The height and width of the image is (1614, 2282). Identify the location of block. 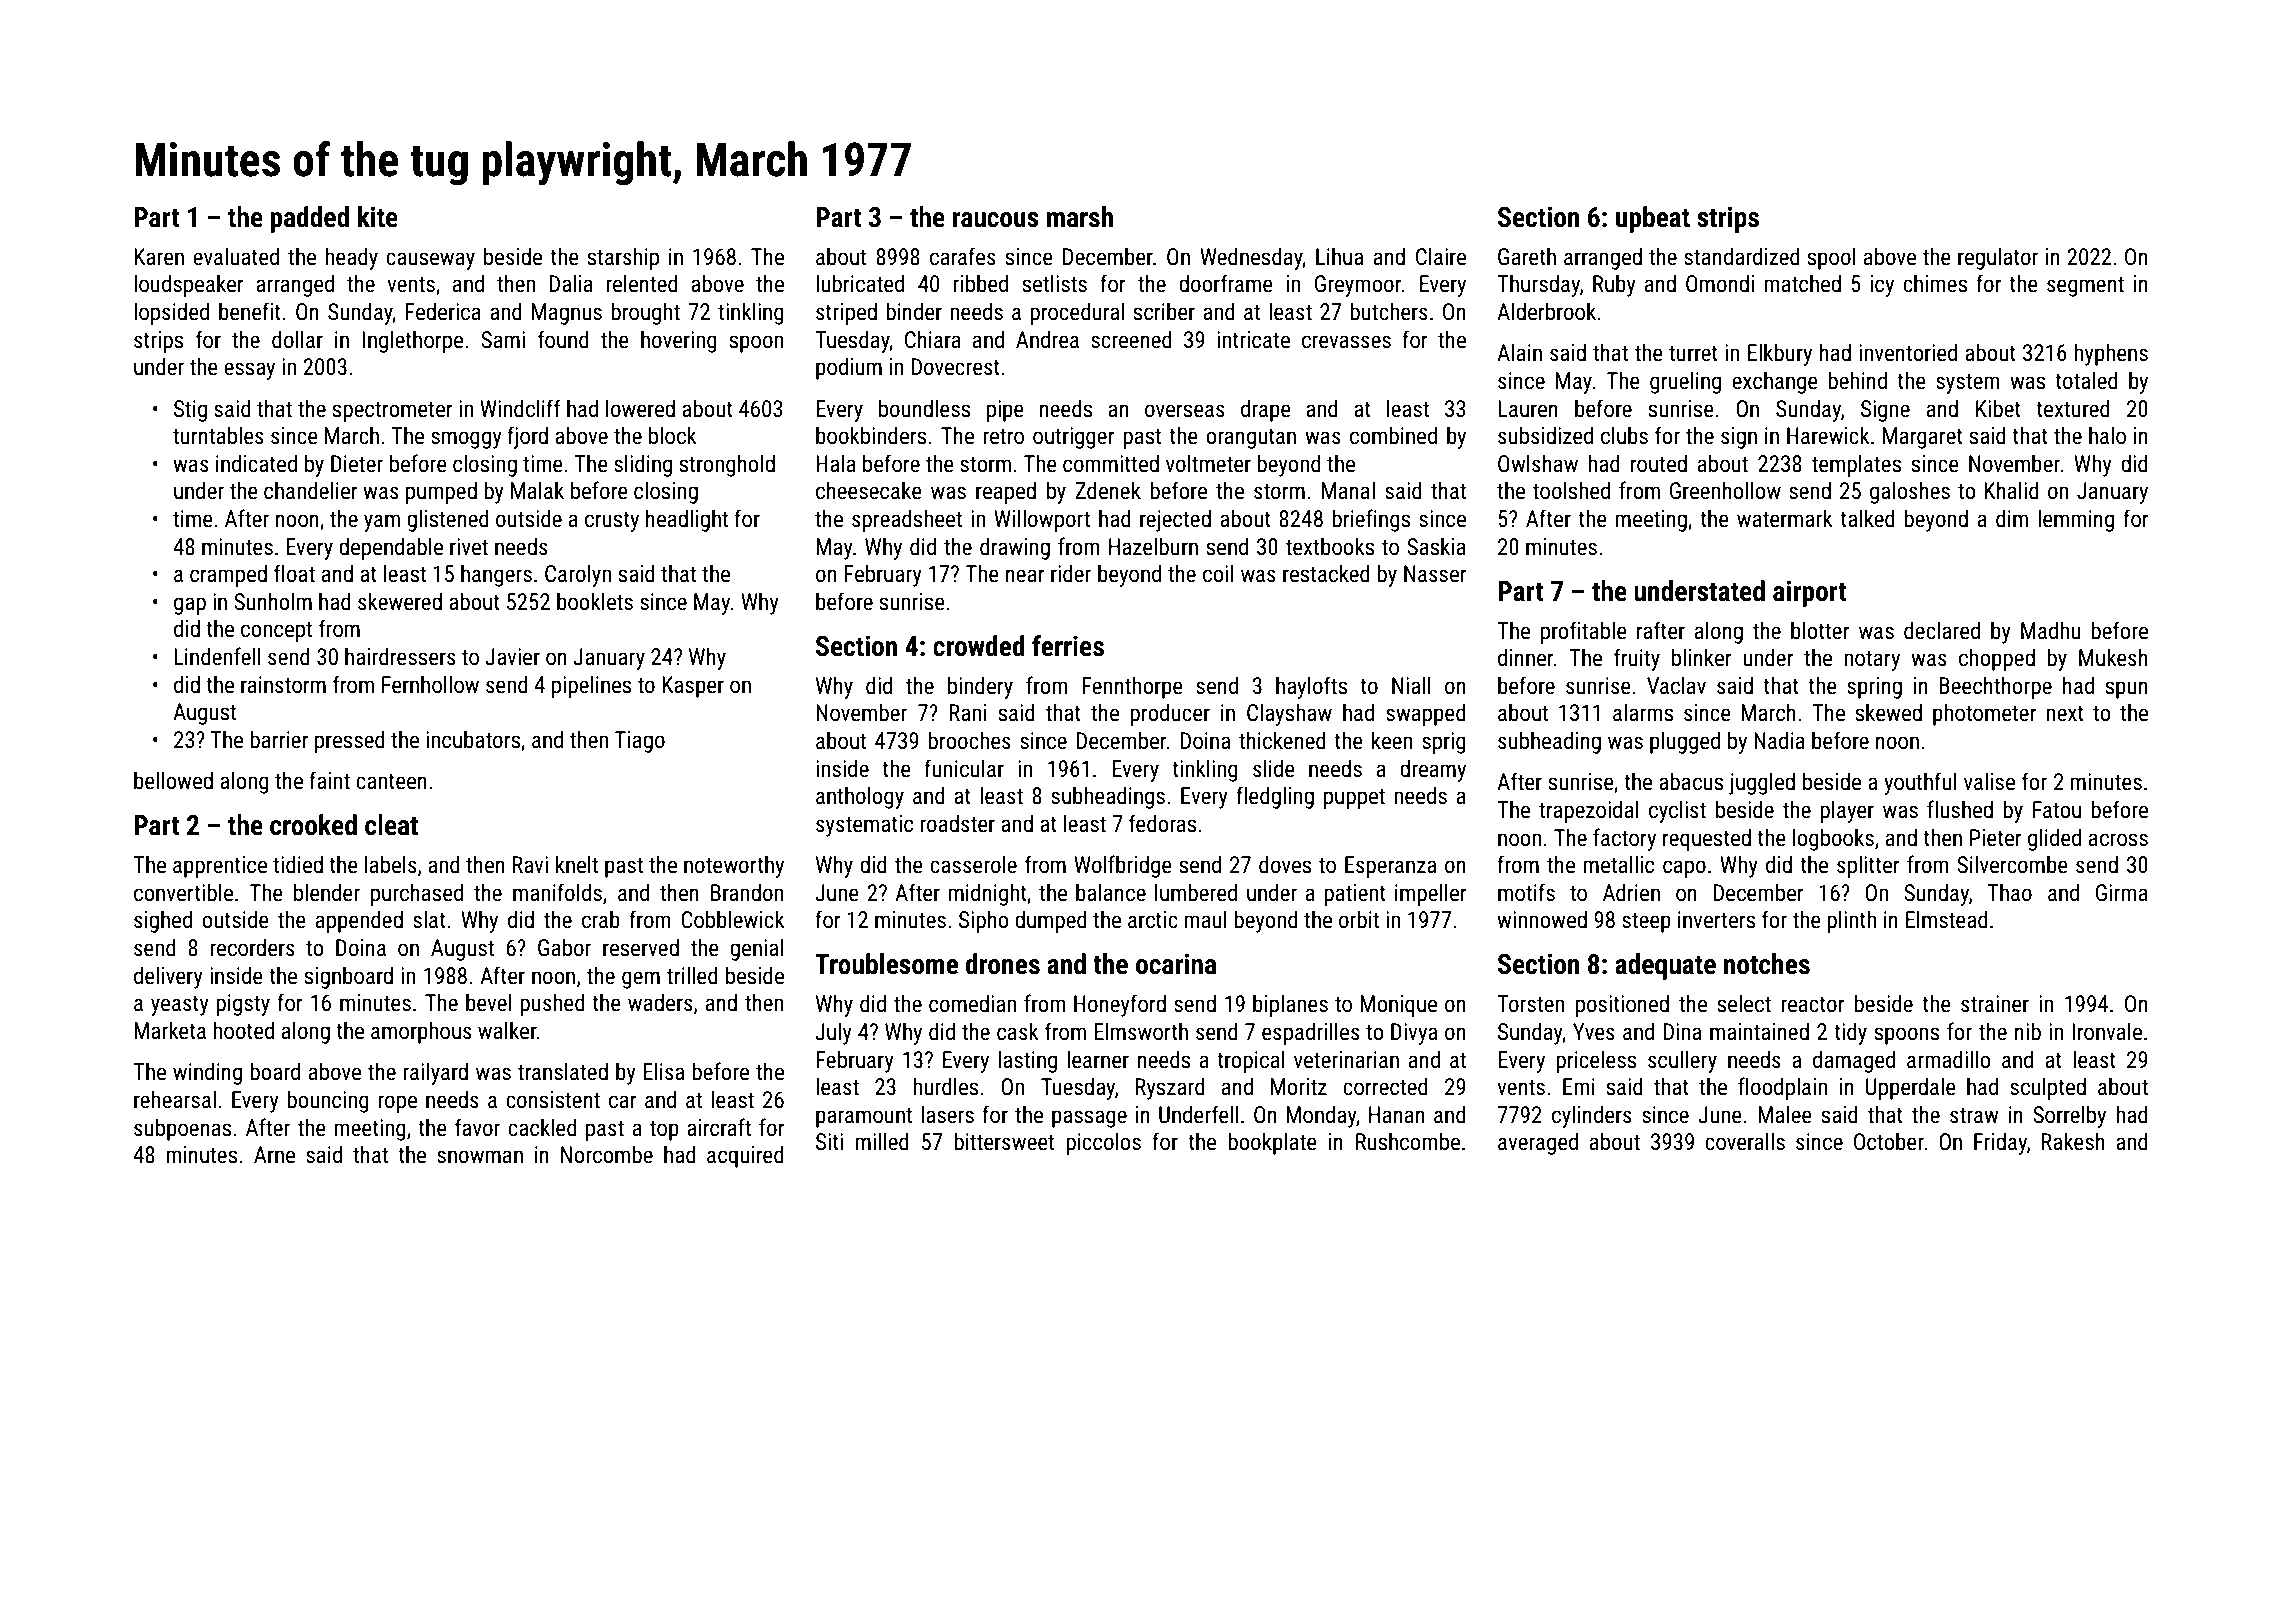
(673, 435).
